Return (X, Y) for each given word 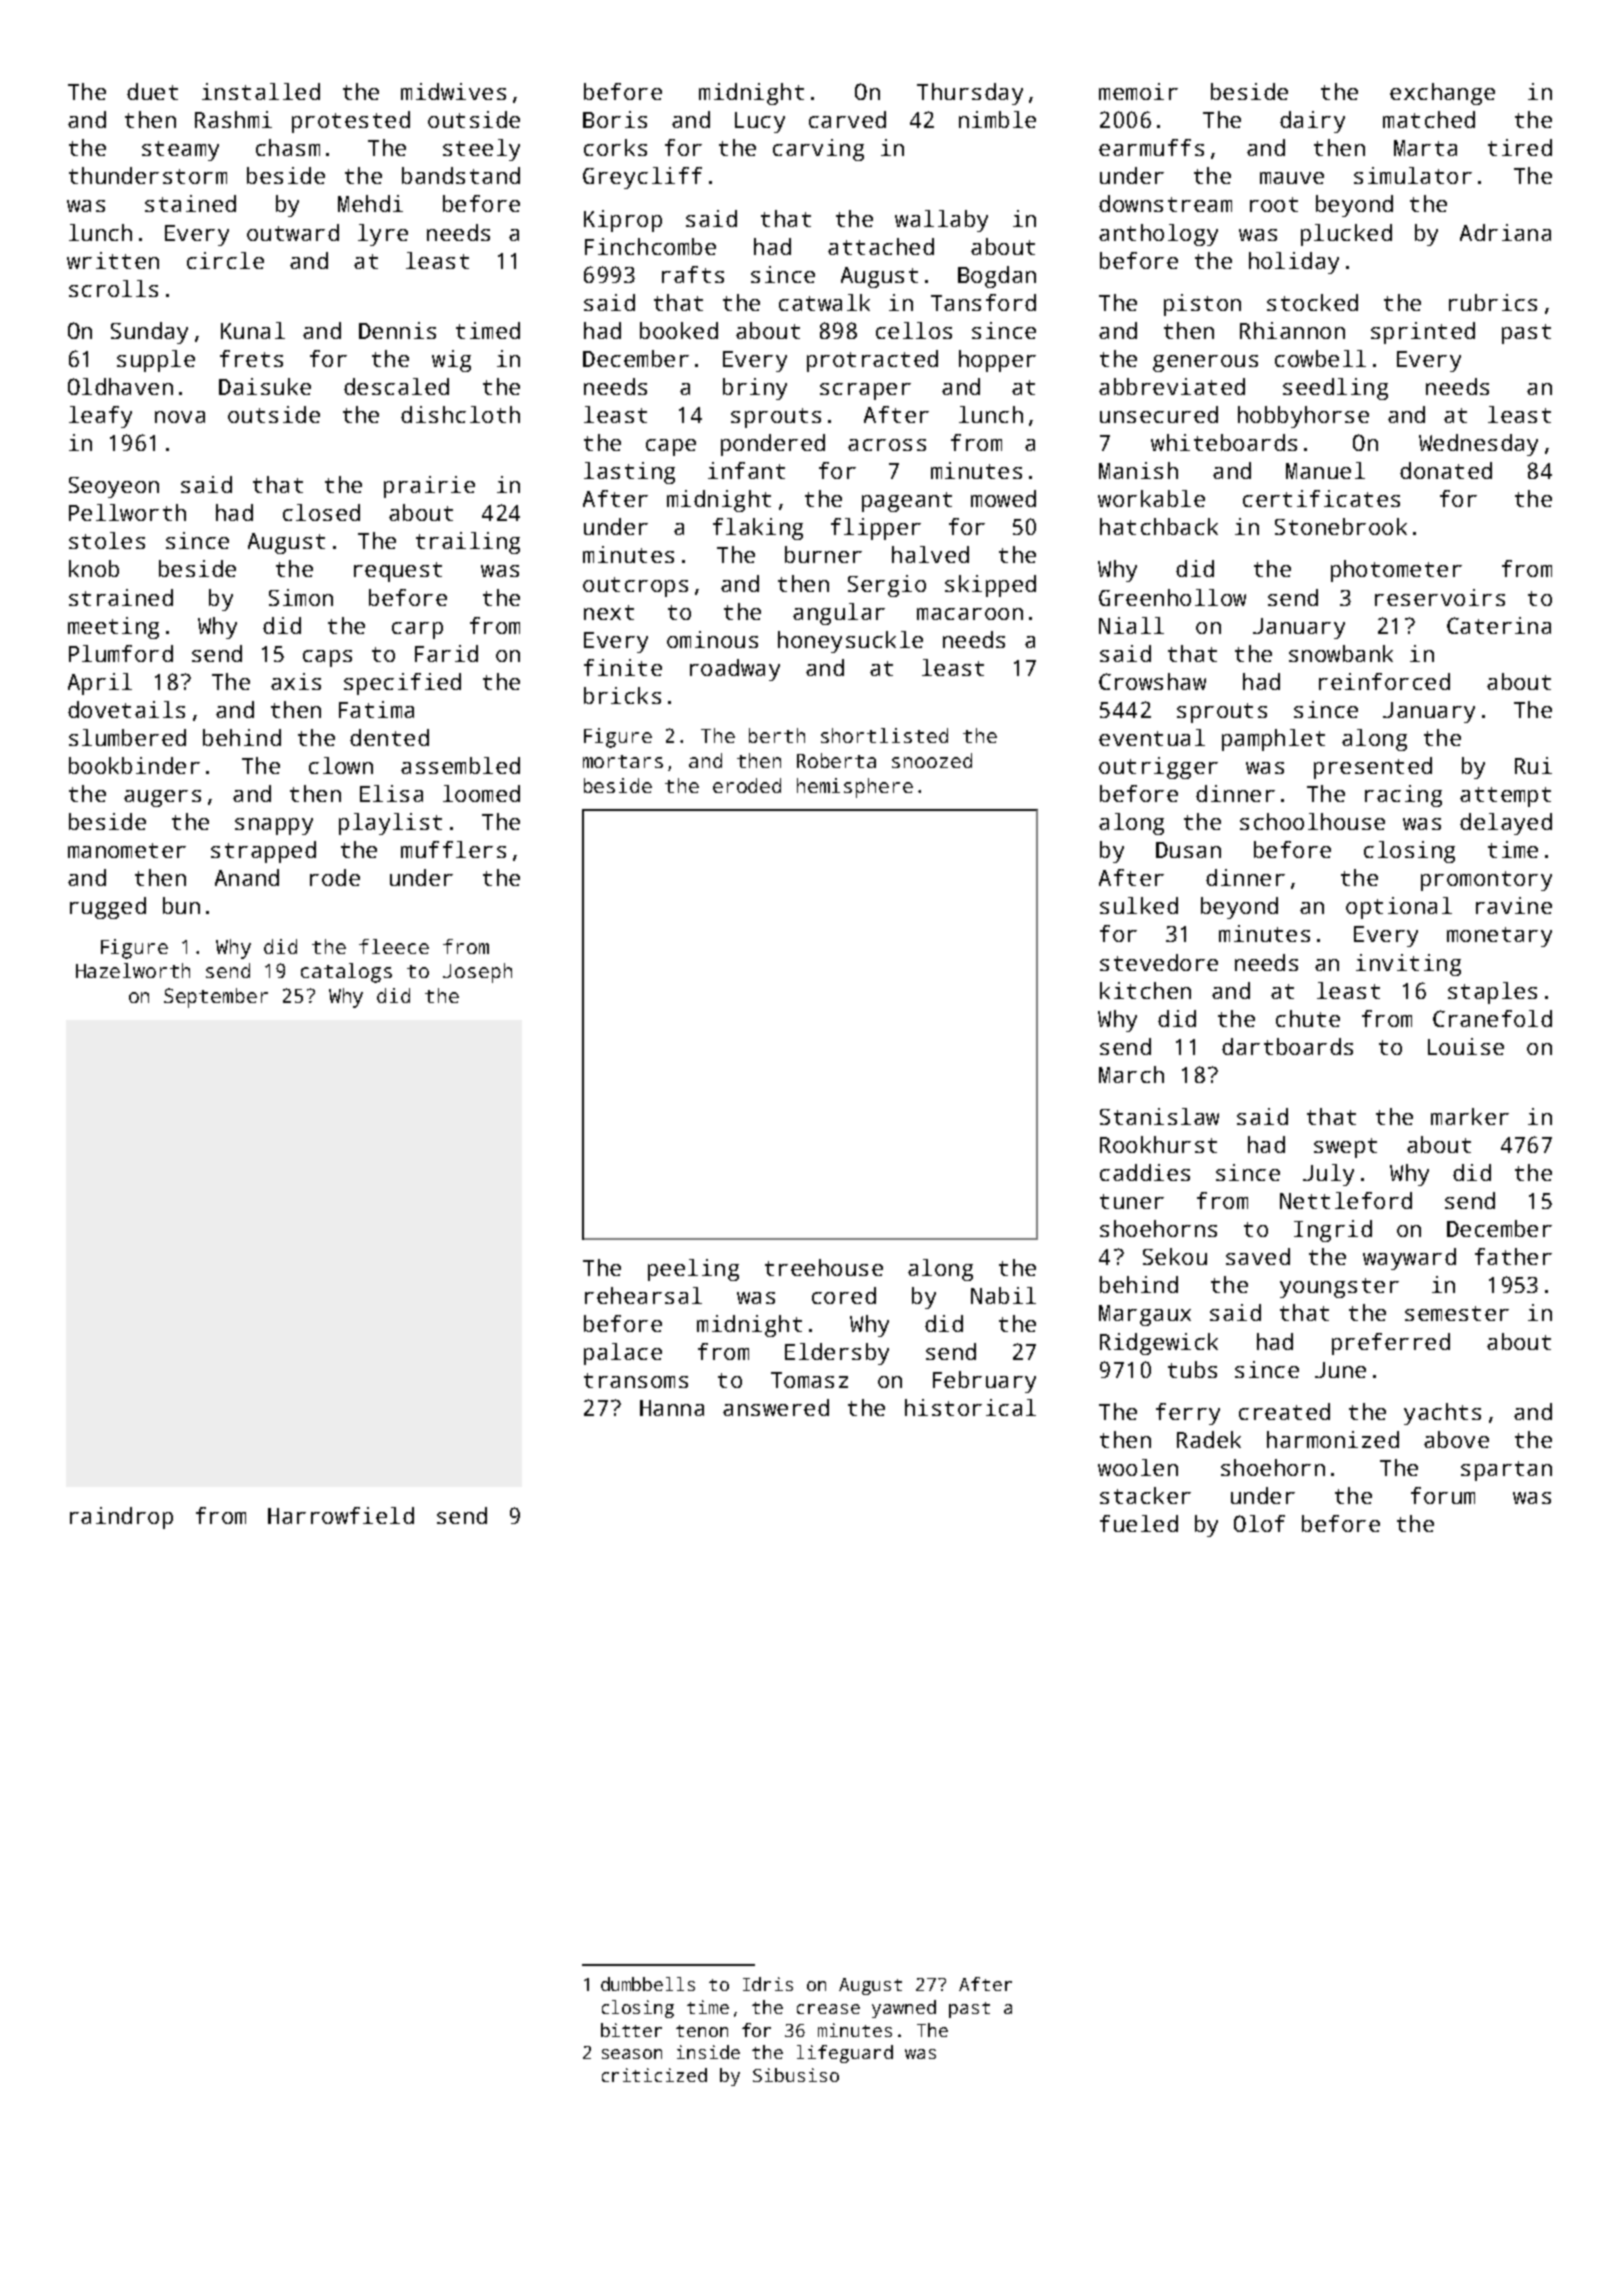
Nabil (1003, 1295)
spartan (1506, 1471)
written (113, 260)
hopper (997, 361)
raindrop (121, 1518)
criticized (654, 2075)
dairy (1312, 122)
